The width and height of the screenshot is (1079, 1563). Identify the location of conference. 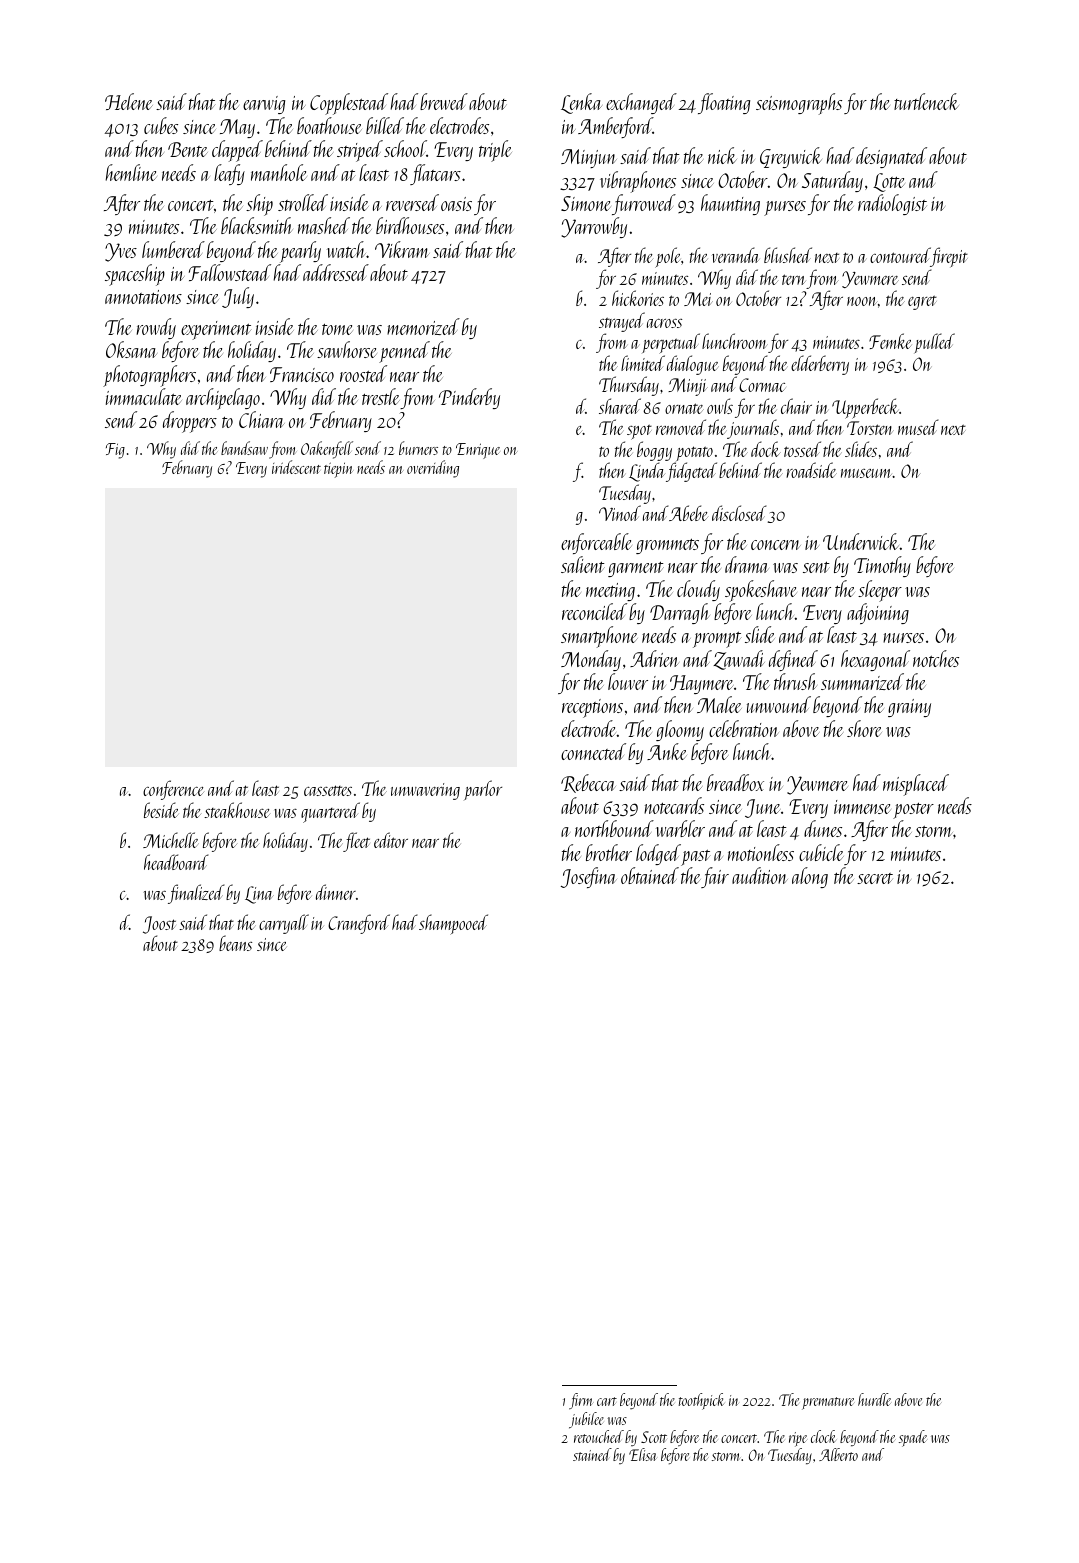
(173, 790).
